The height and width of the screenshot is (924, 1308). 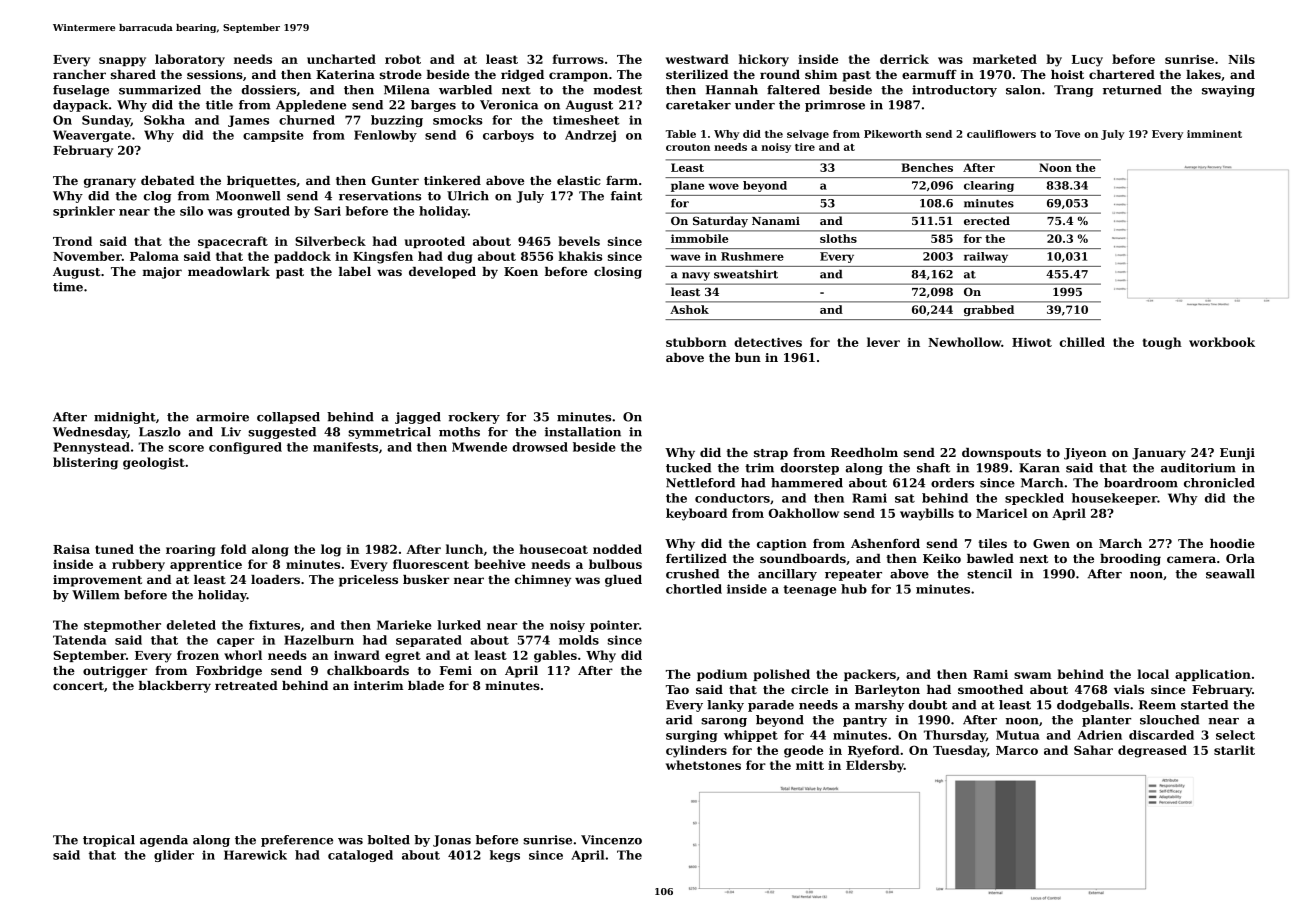 I want to click on Jiyeon, so click(x=1085, y=454).
